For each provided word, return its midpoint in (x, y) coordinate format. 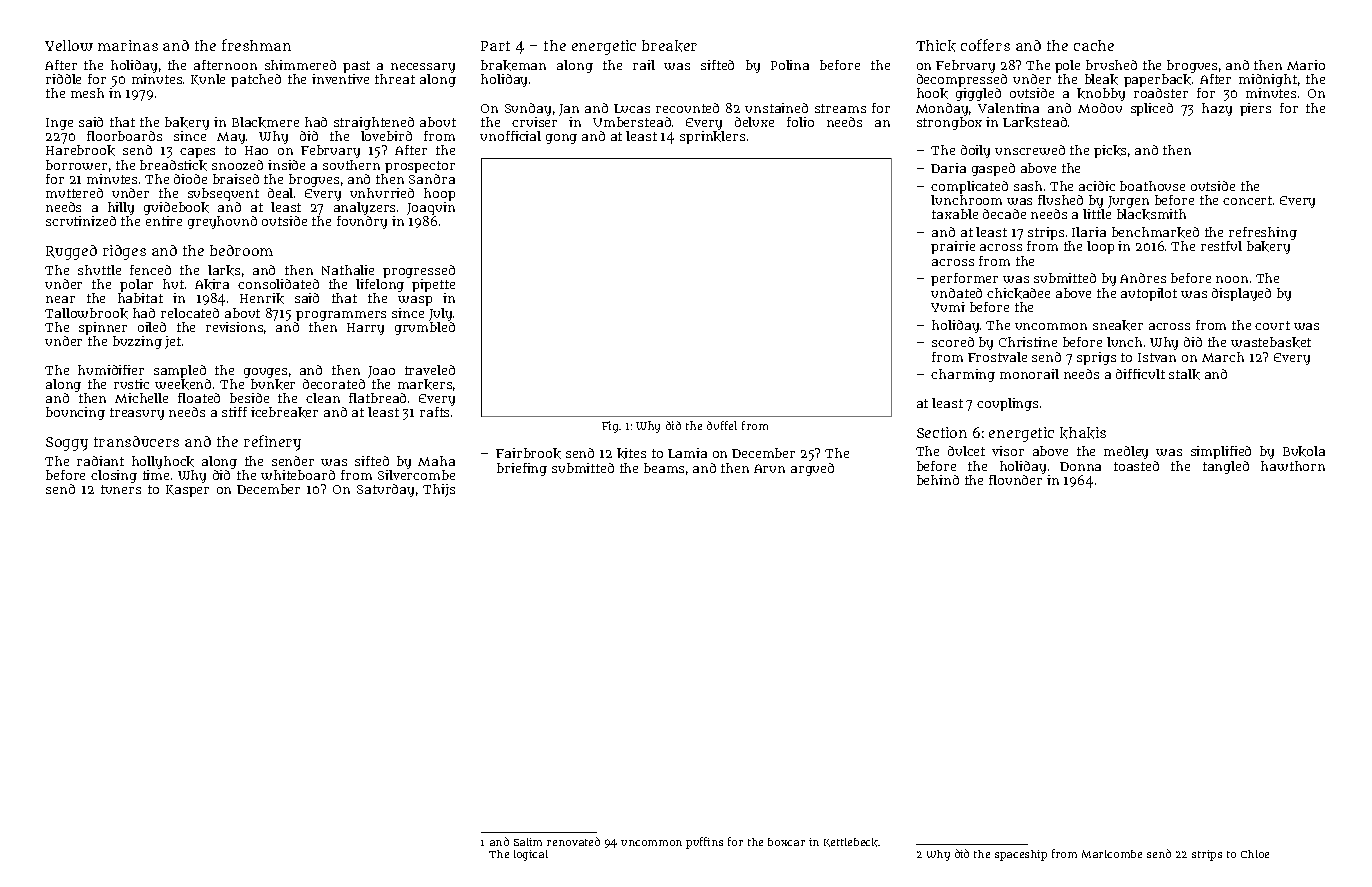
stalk (1184, 374)
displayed (1241, 294)
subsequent (223, 194)
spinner (103, 328)
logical (531, 855)
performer (964, 279)
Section (942, 432)
